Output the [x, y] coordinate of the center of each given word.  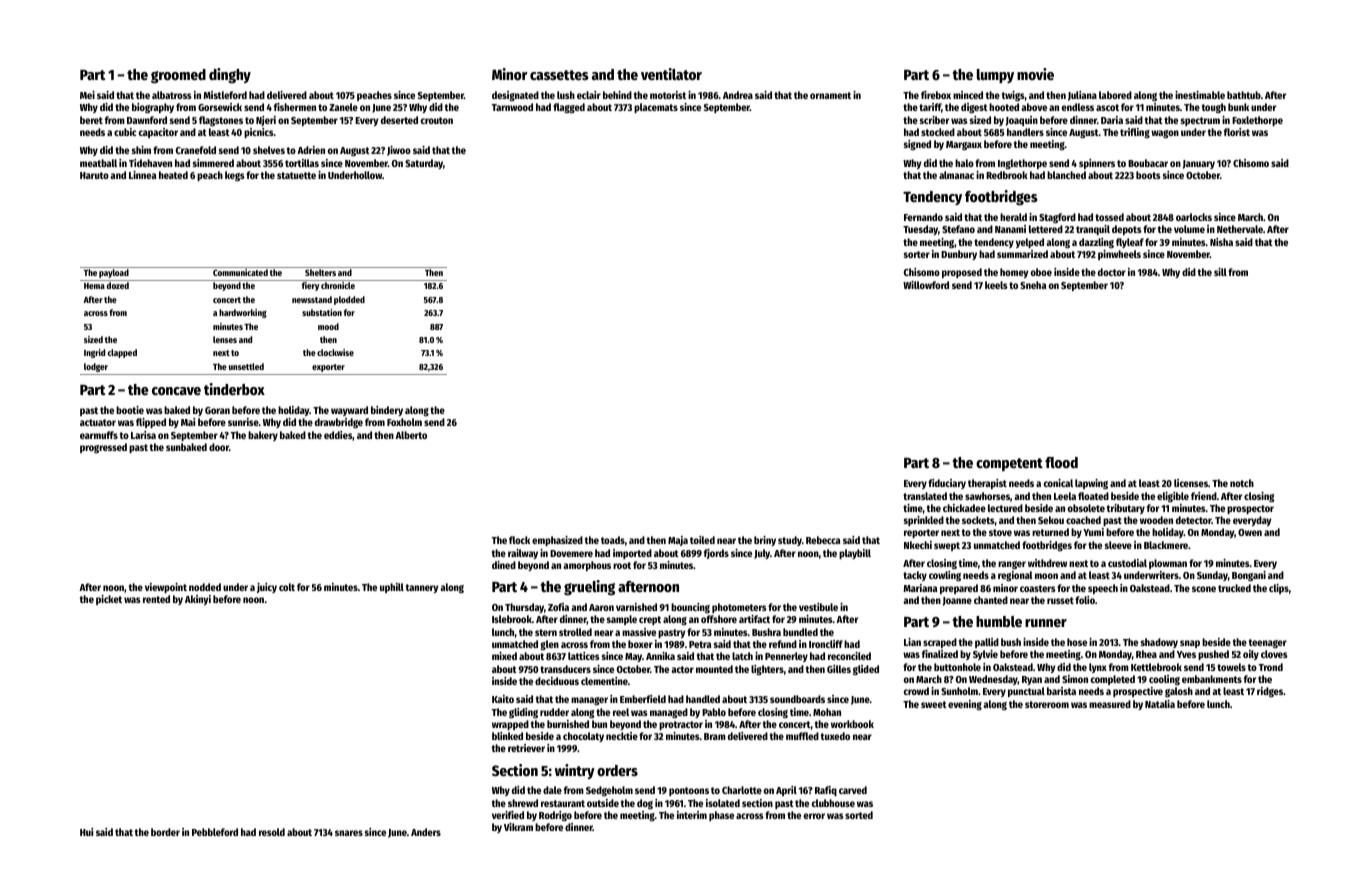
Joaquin [1022, 121]
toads [613, 540]
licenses [1191, 483]
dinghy [230, 76]
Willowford [926, 285]
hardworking [243, 313]
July [762, 554]
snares [349, 833]
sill [1220, 272]
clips [1279, 589]
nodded [205, 587]
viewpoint [166, 588]
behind [617, 95]
